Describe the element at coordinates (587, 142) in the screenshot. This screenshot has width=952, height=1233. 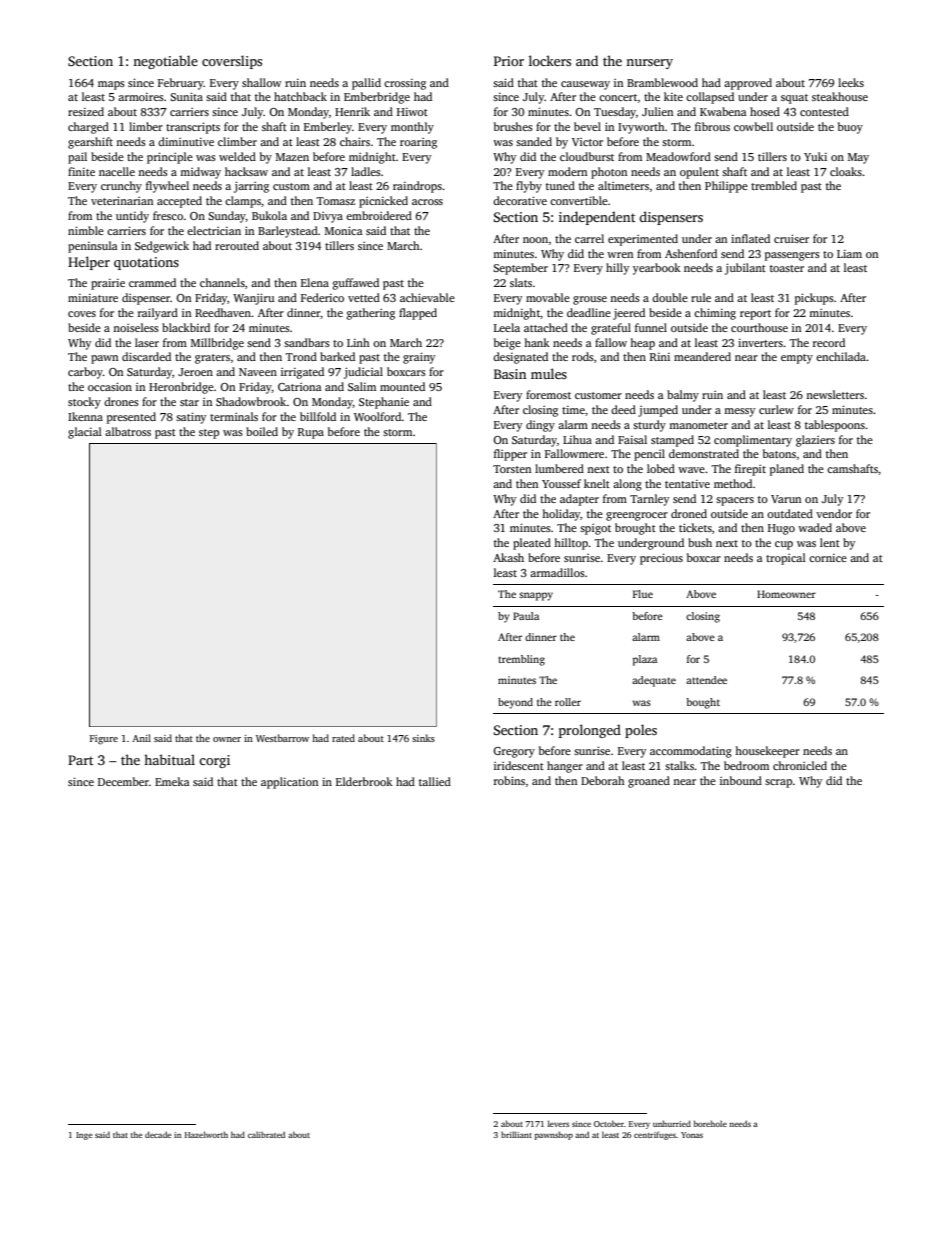
I see `Victor` at that location.
